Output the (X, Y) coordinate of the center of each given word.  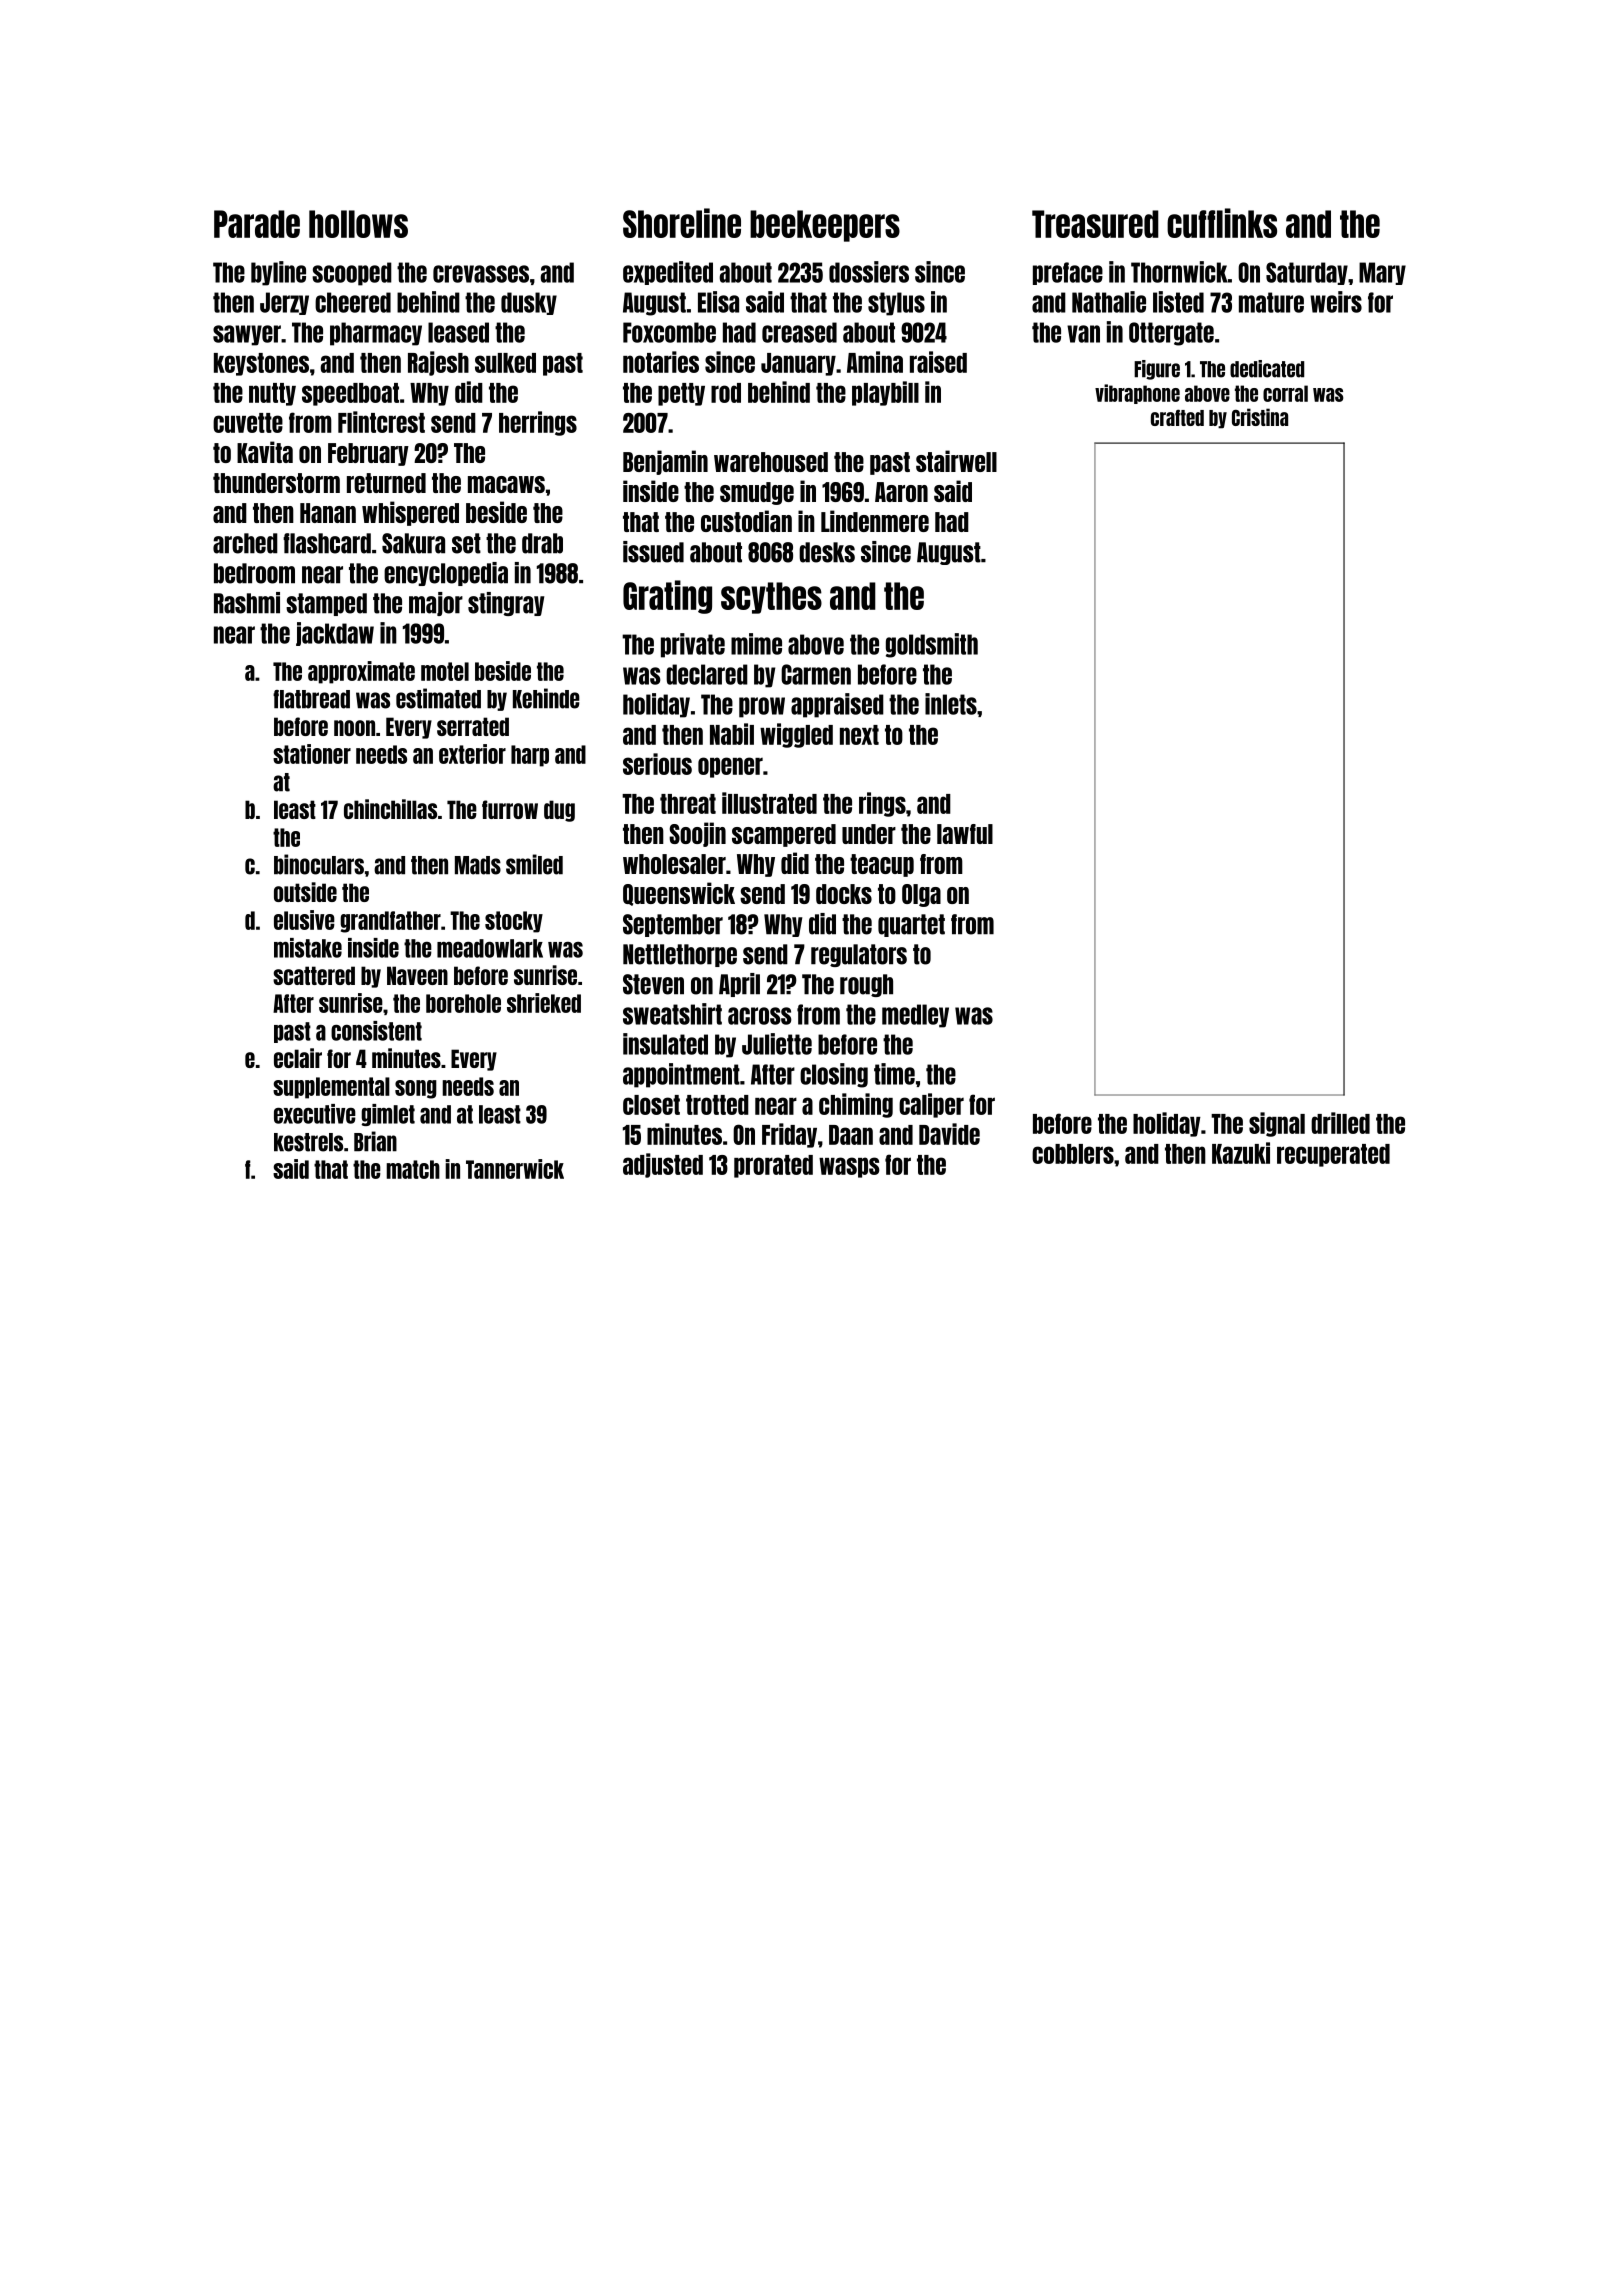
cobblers (1073, 1154)
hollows (358, 224)
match (413, 1169)
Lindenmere (875, 521)
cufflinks (1222, 223)
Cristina (1260, 417)
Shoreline (682, 223)
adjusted (663, 1165)
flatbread (311, 699)
